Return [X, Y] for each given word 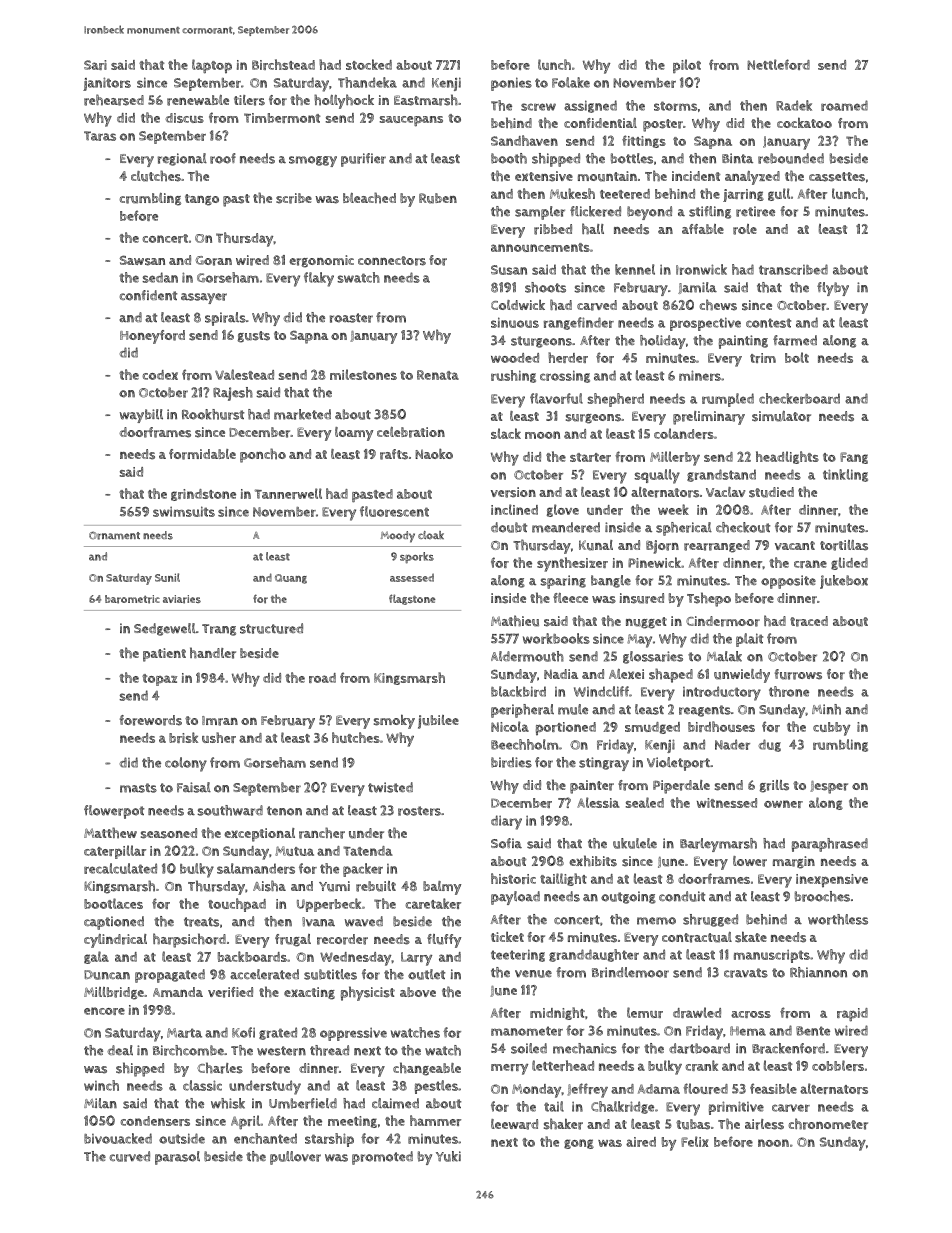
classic [202, 1085]
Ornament [114, 535]
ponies [511, 84]
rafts [394, 454]
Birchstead [283, 64]
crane [810, 564]
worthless [838, 919]
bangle [611, 581]
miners [700, 375]
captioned [114, 923]
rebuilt [376, 886]
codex [160, 375]
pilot [687, 66]
